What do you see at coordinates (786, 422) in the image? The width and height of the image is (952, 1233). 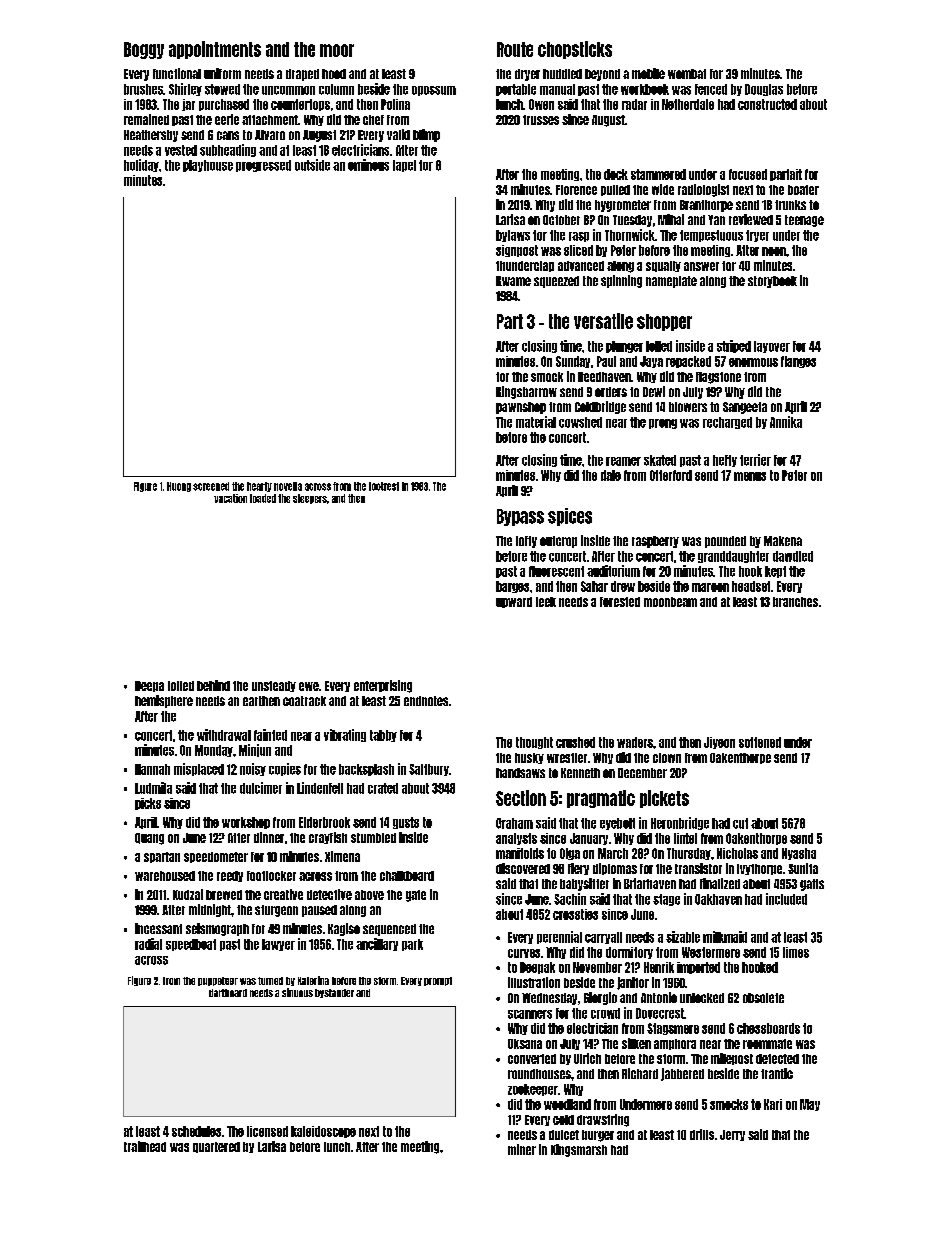 I see `Annika` at bounding box center [786, 422].
